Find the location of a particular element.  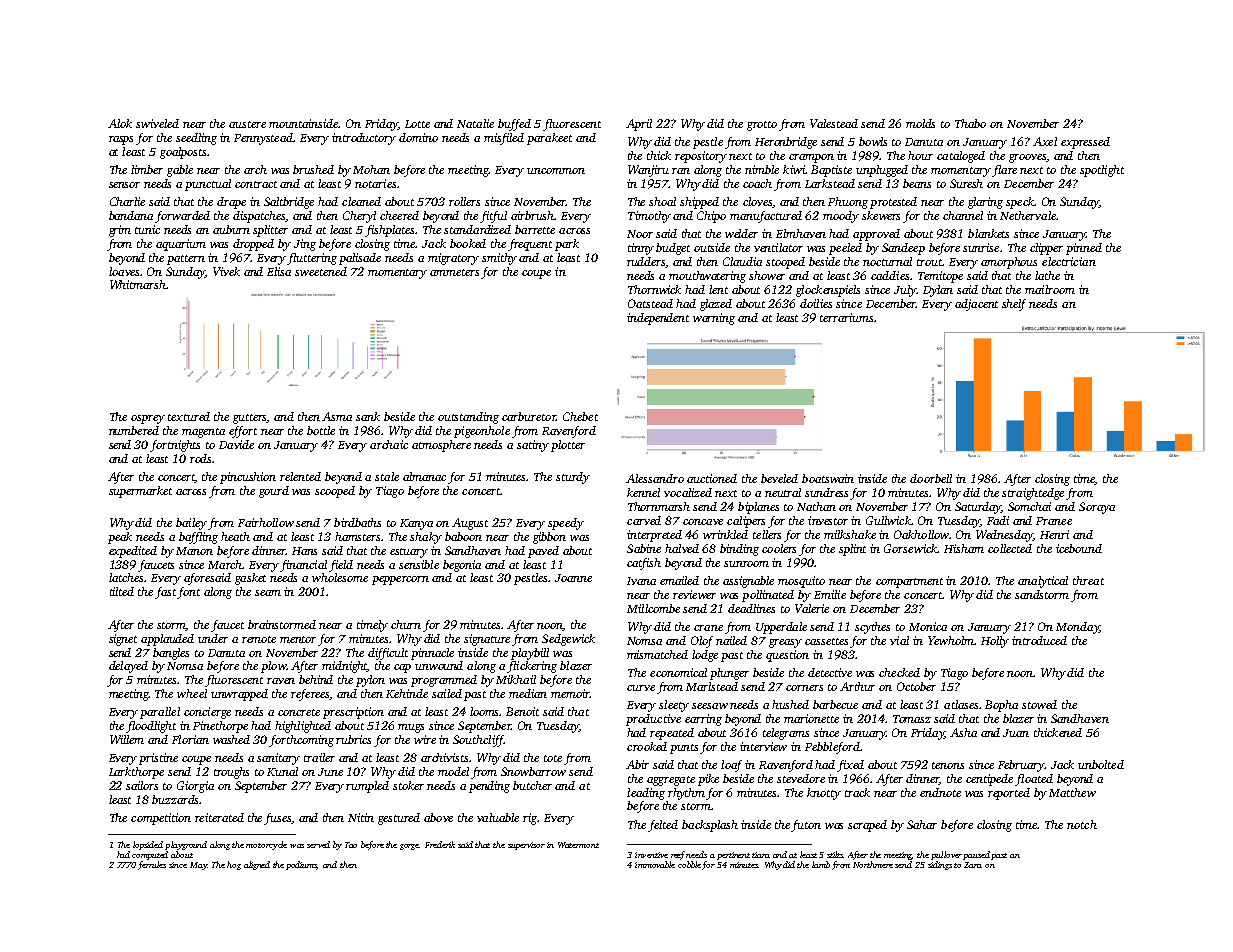

greasy is located at coordinates (785, 643).
